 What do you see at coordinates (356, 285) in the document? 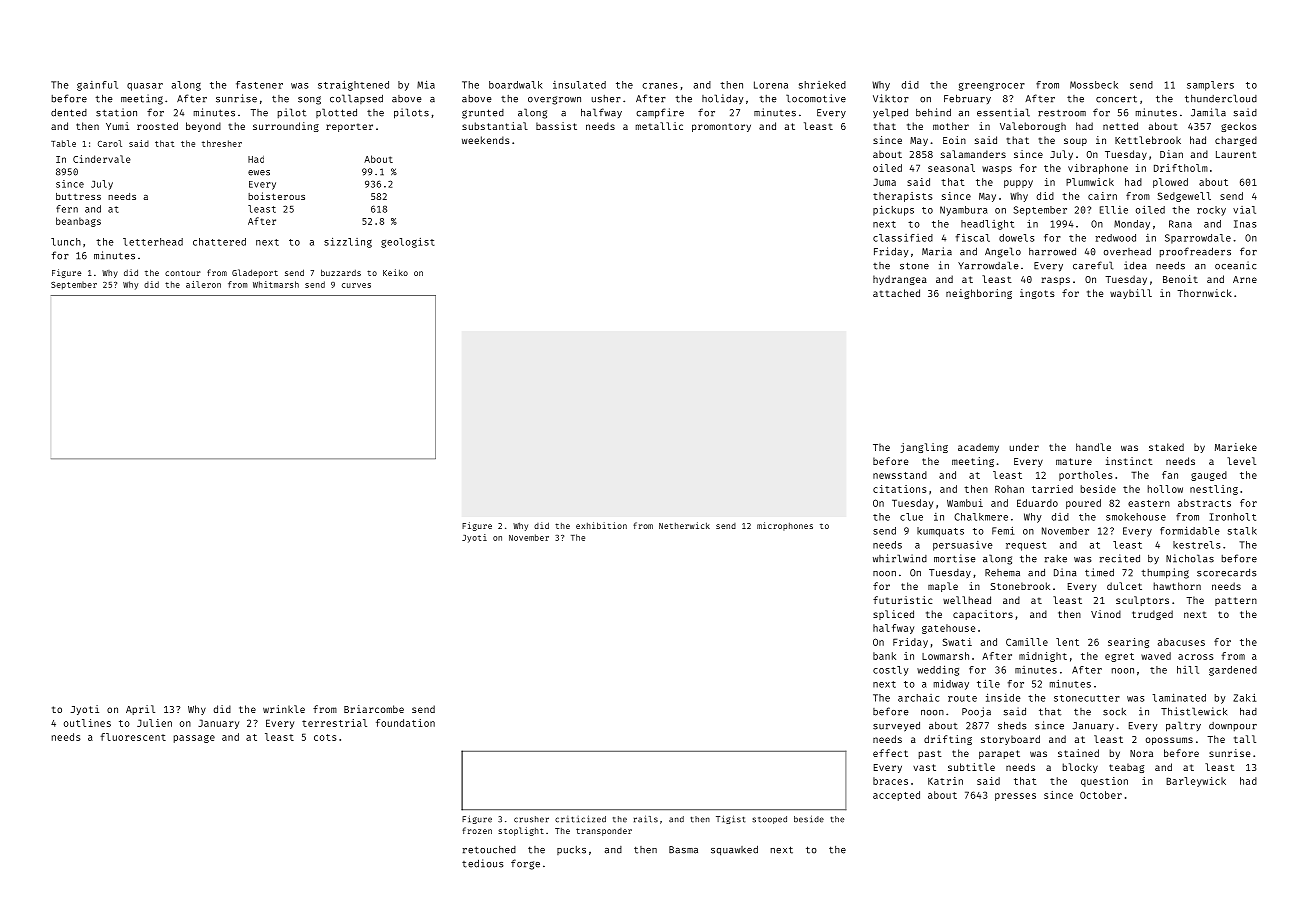
I see `curves` at bounding box center [356, 285].
